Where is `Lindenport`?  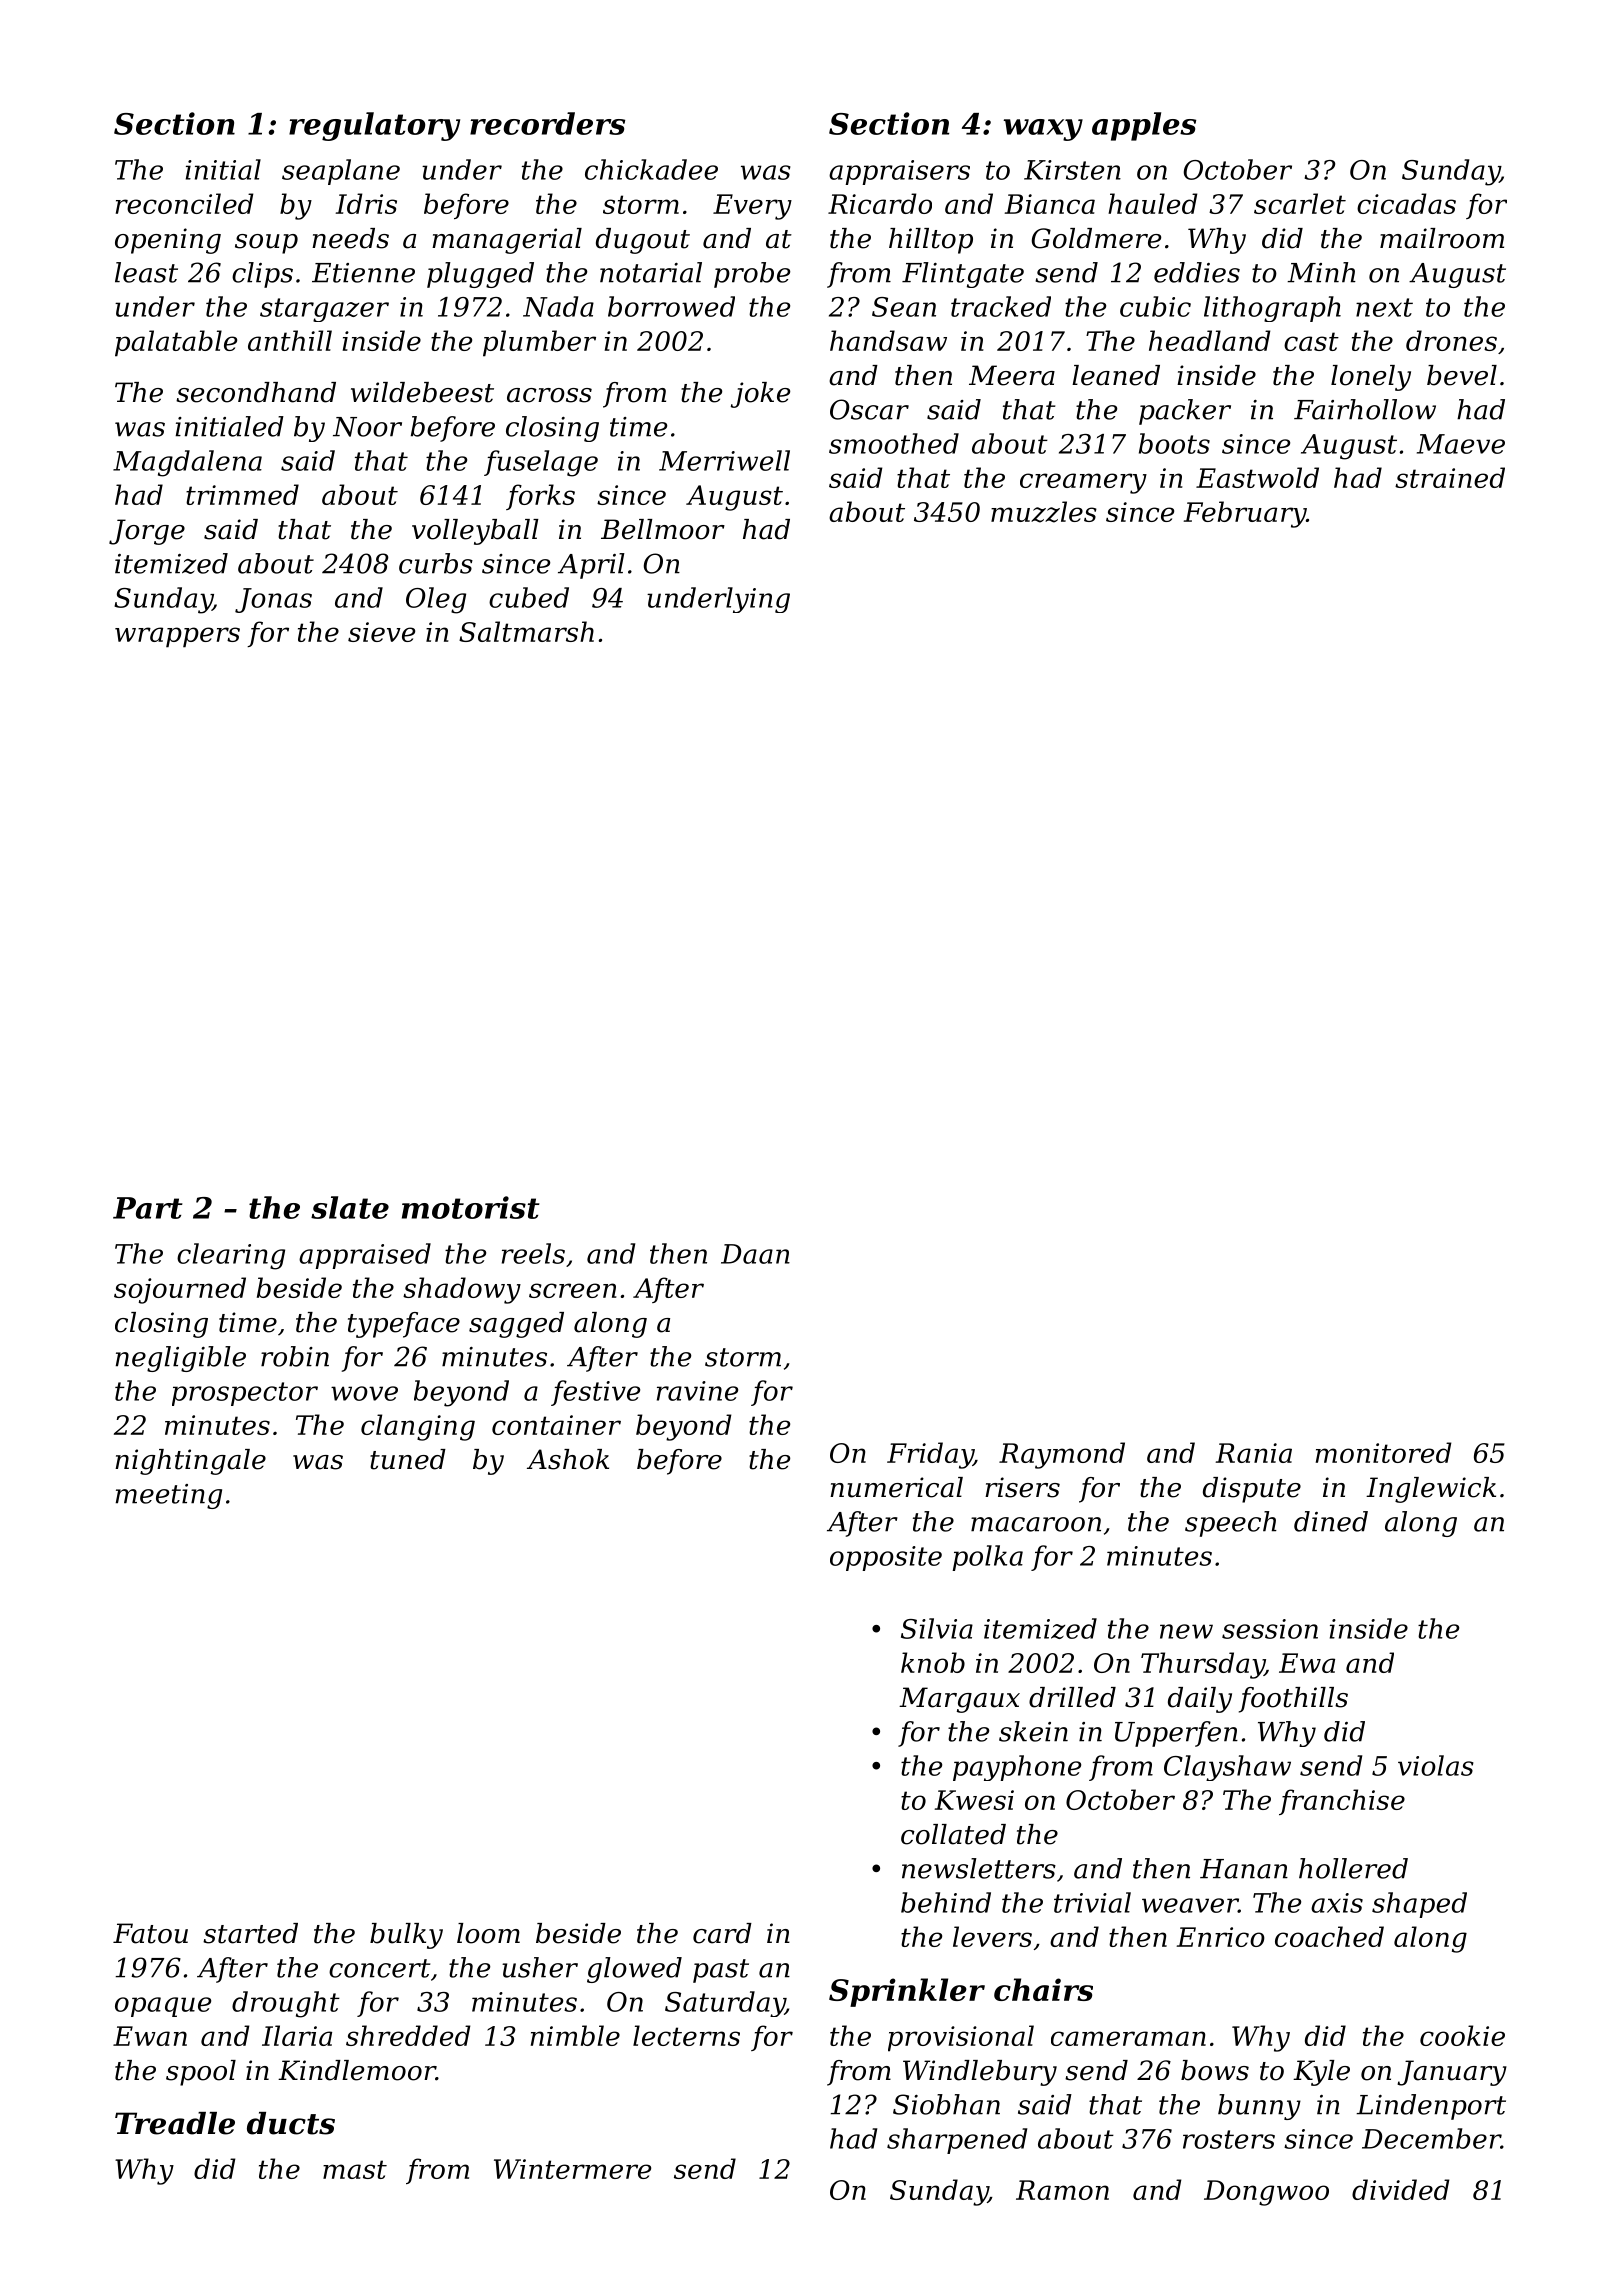
Lindenport is located at coordinates (1431, 2107).
